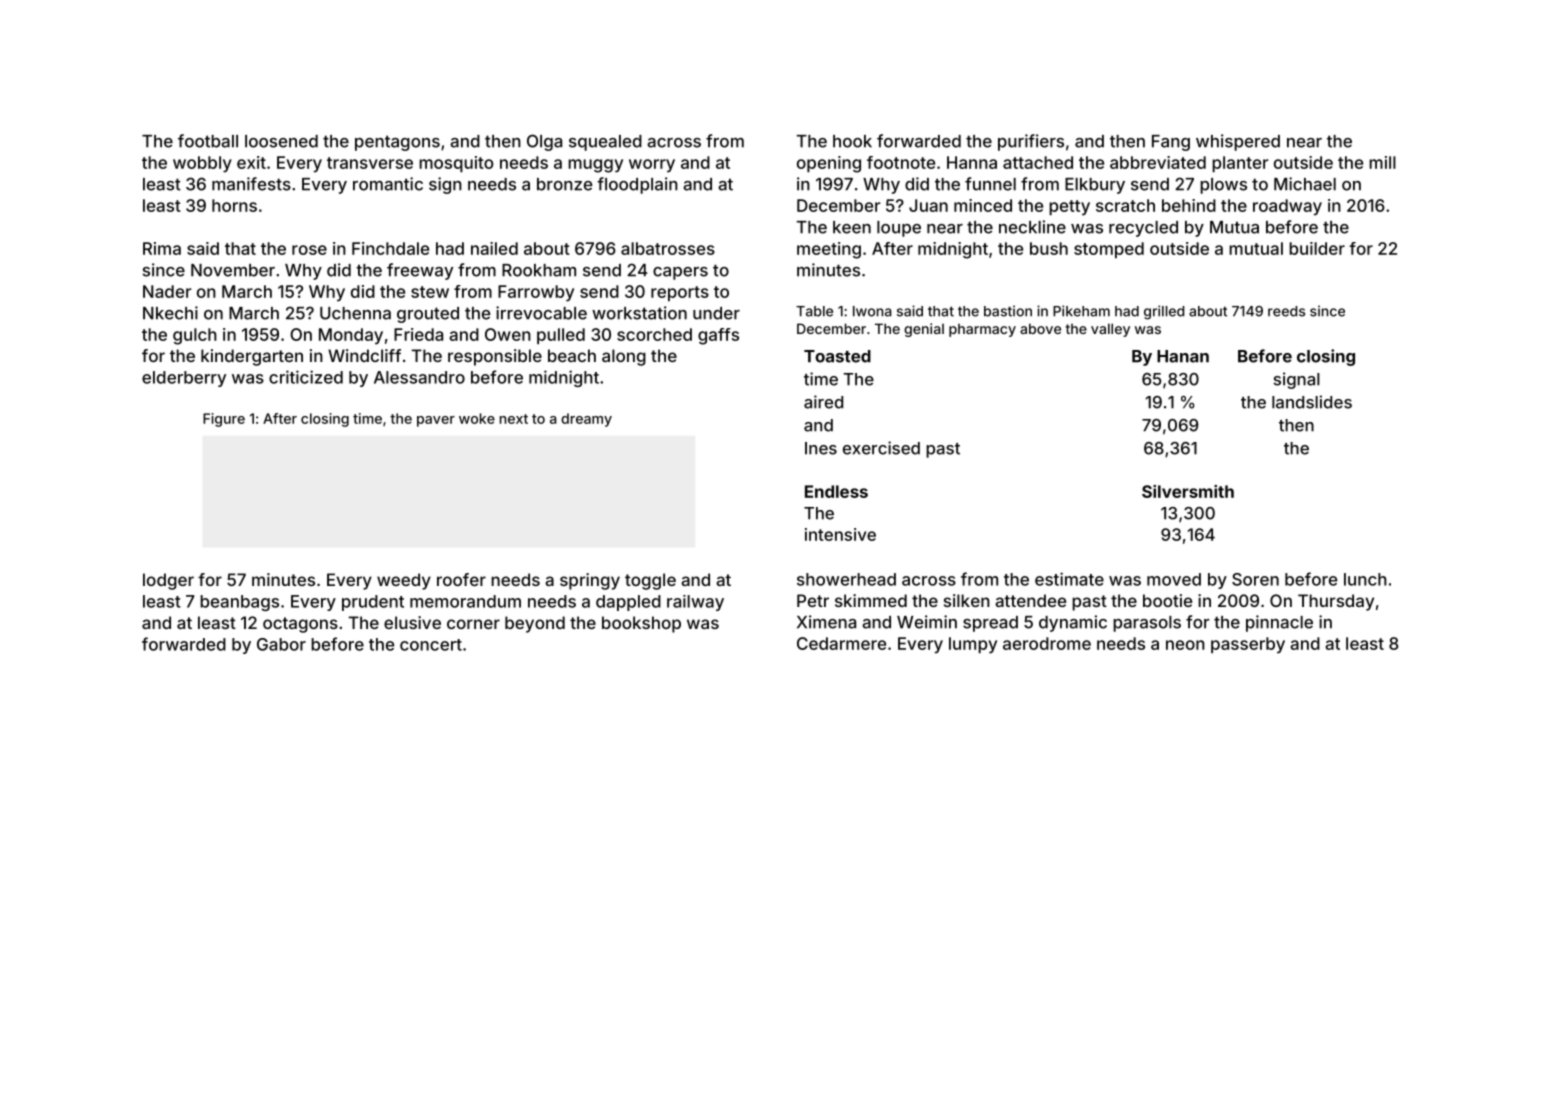 This screenshot has height=1097, width=1552. I want to click on intensive, so click(840, 534).
